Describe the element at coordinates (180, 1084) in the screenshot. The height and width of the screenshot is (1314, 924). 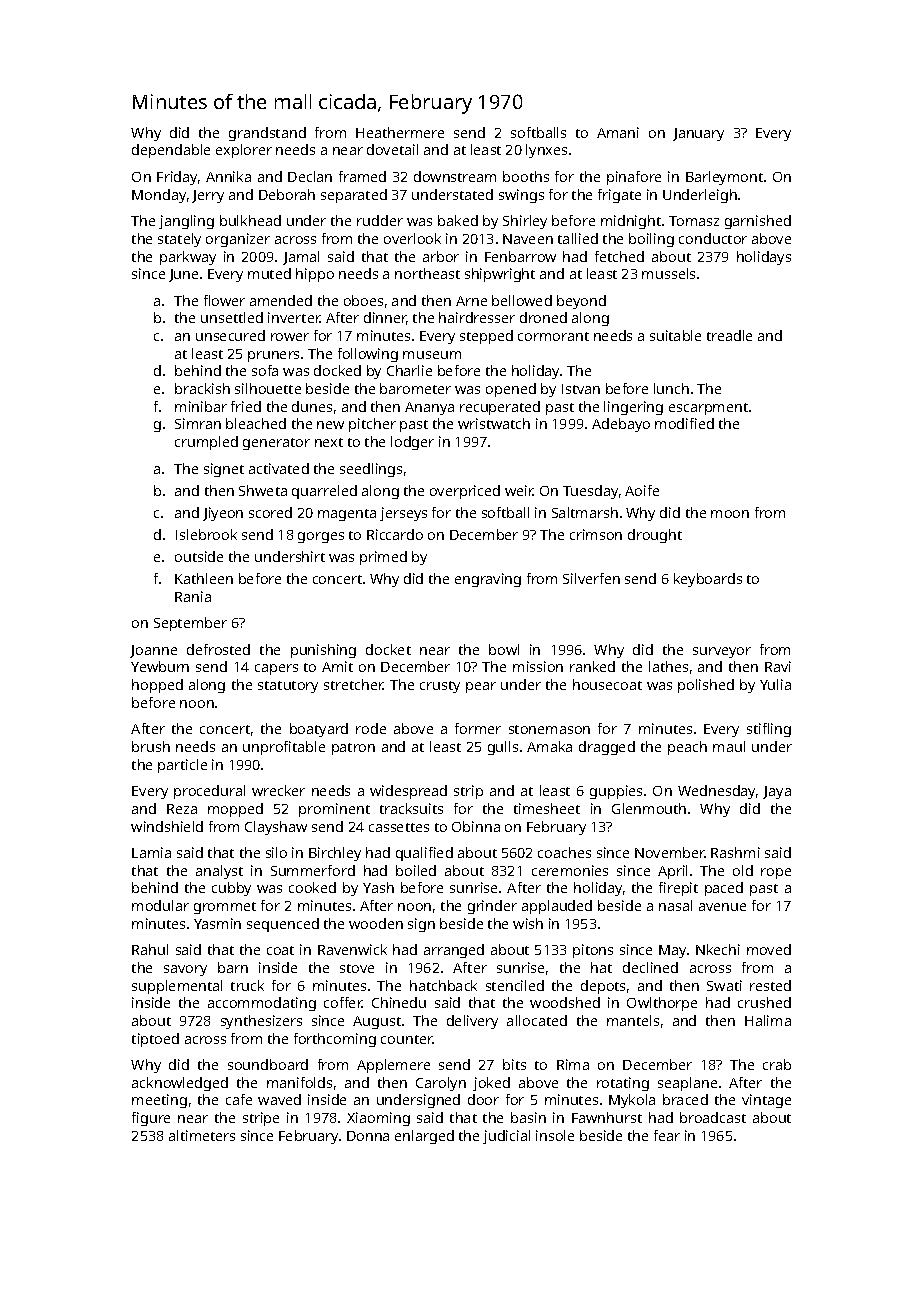
I see `acknowledged` at that location.
